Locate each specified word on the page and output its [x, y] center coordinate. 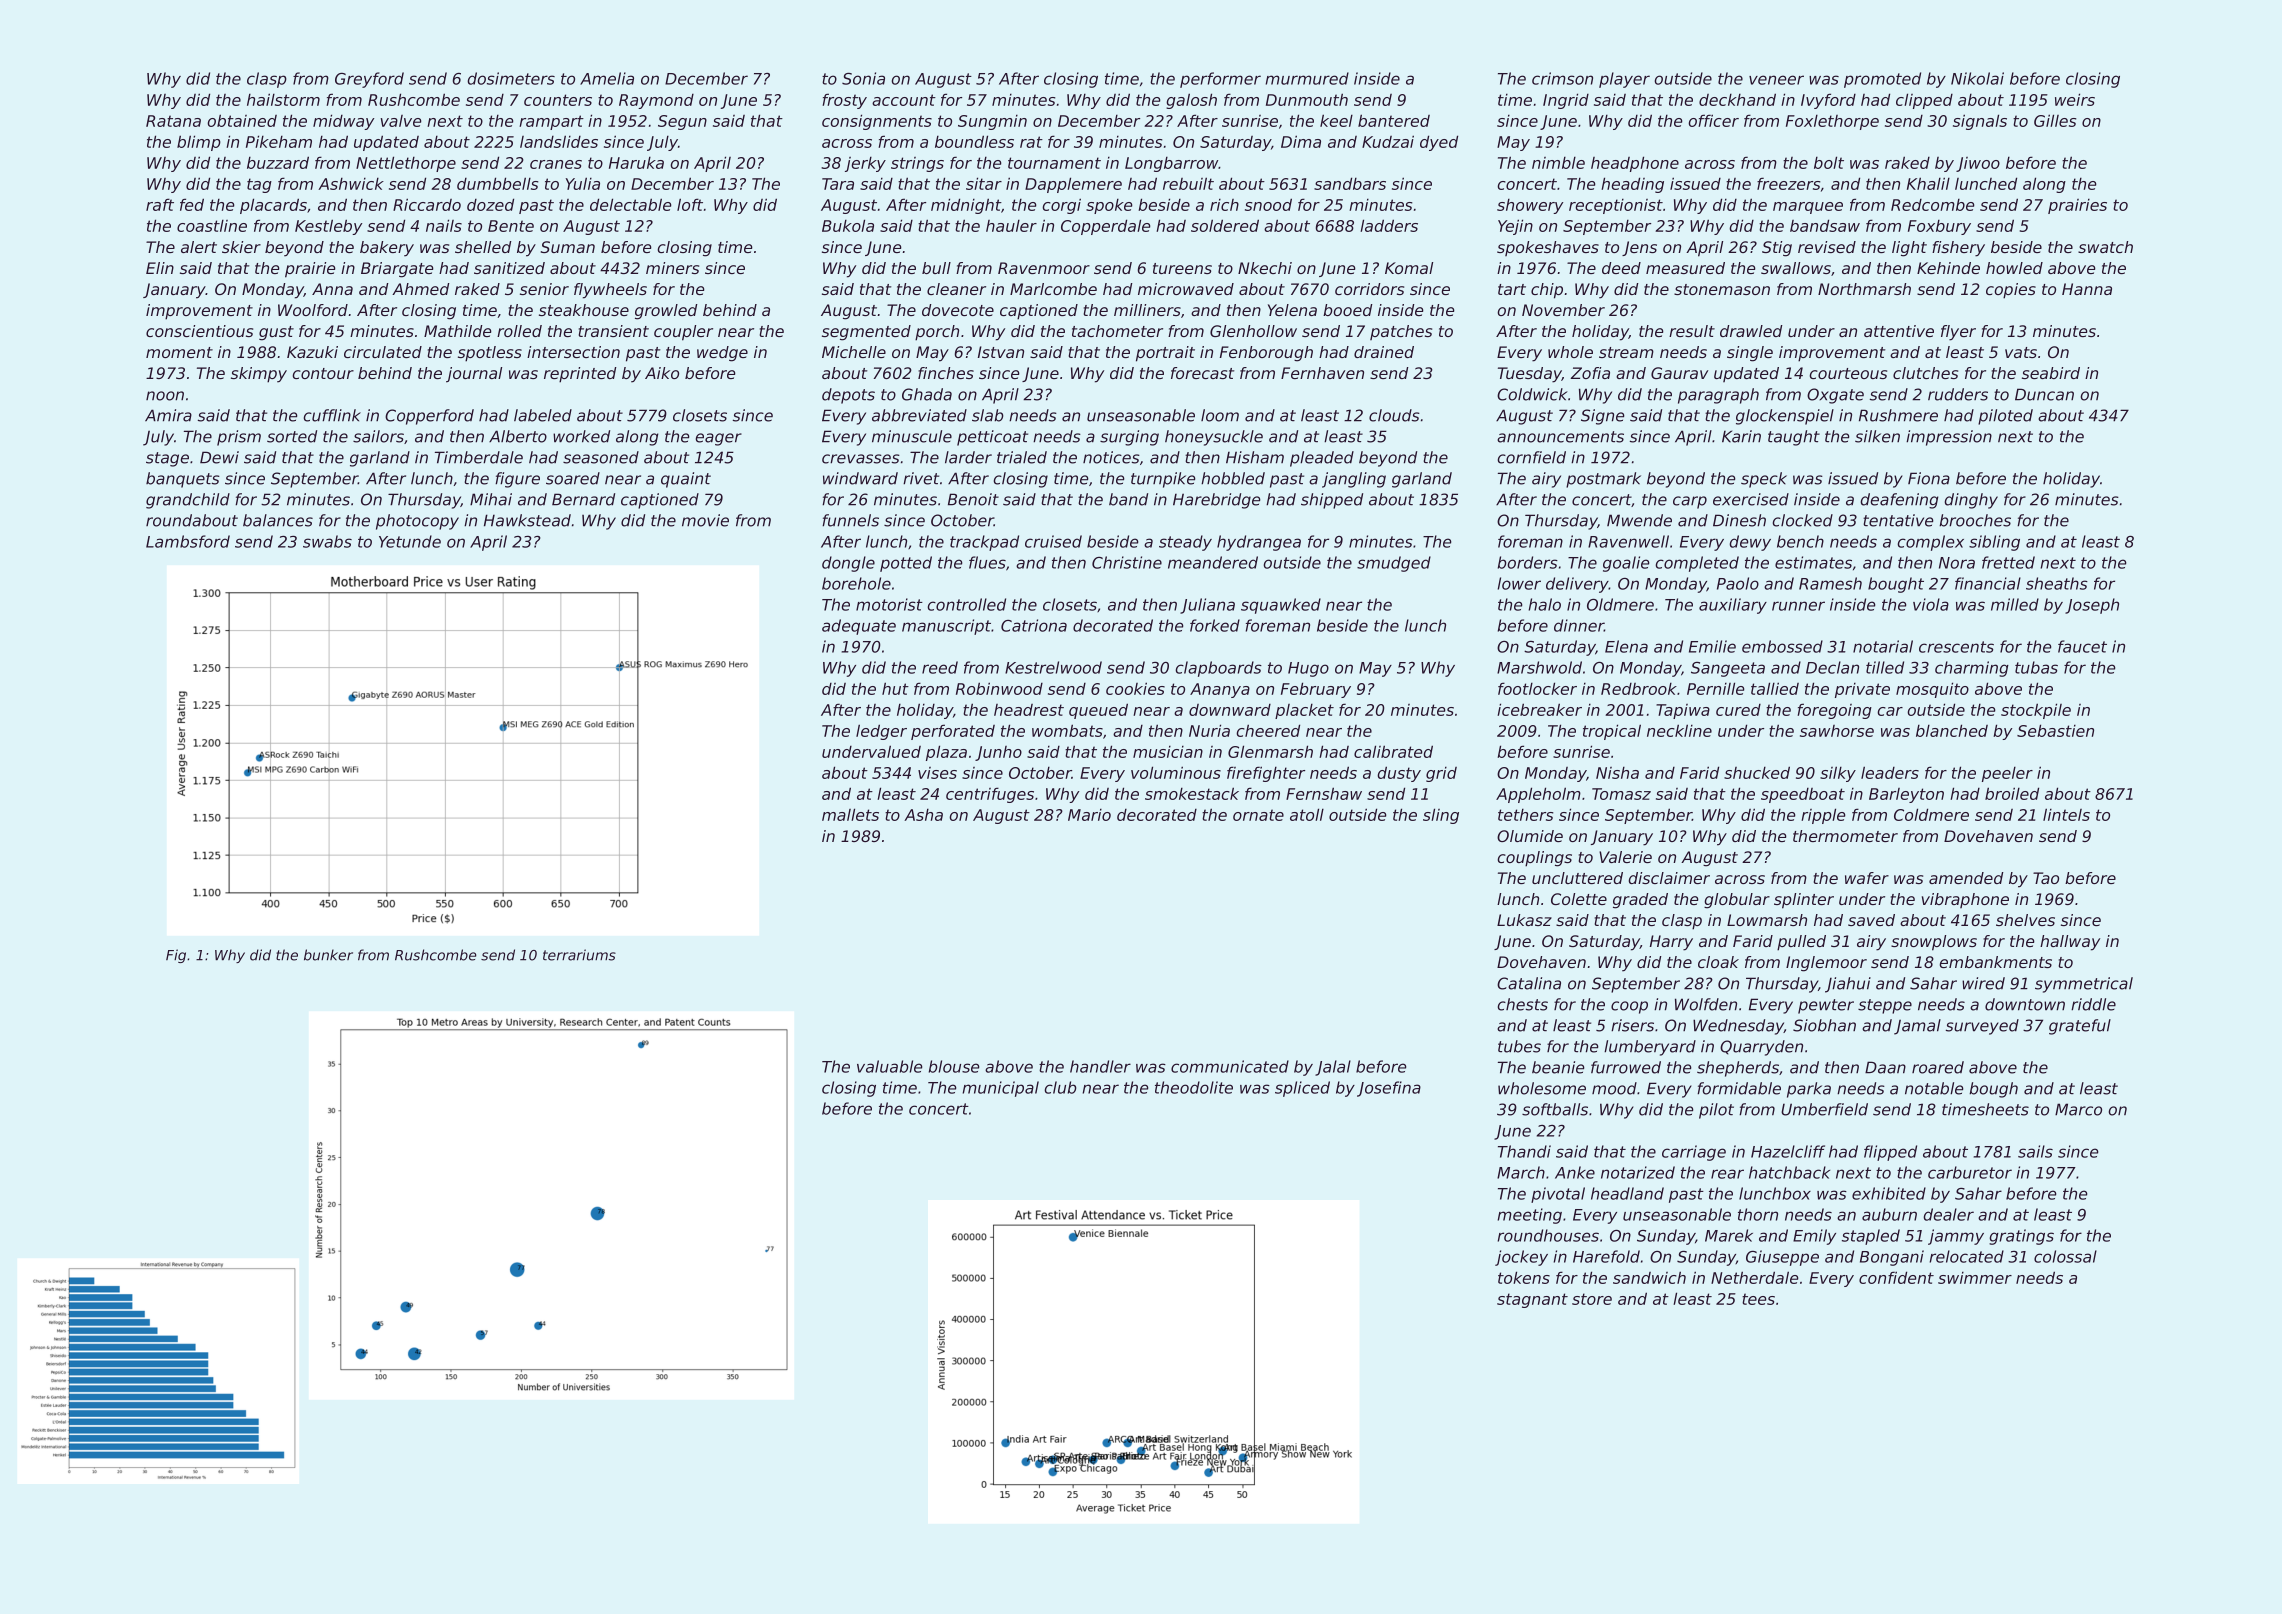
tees [1758, 1299]
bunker [328, 955]
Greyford [369, 80]
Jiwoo [1978, 164]
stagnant [1532, 1300]
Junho [998, 753]
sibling [1994, 543]
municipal [1001, 1089]
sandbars [1350, 183]
